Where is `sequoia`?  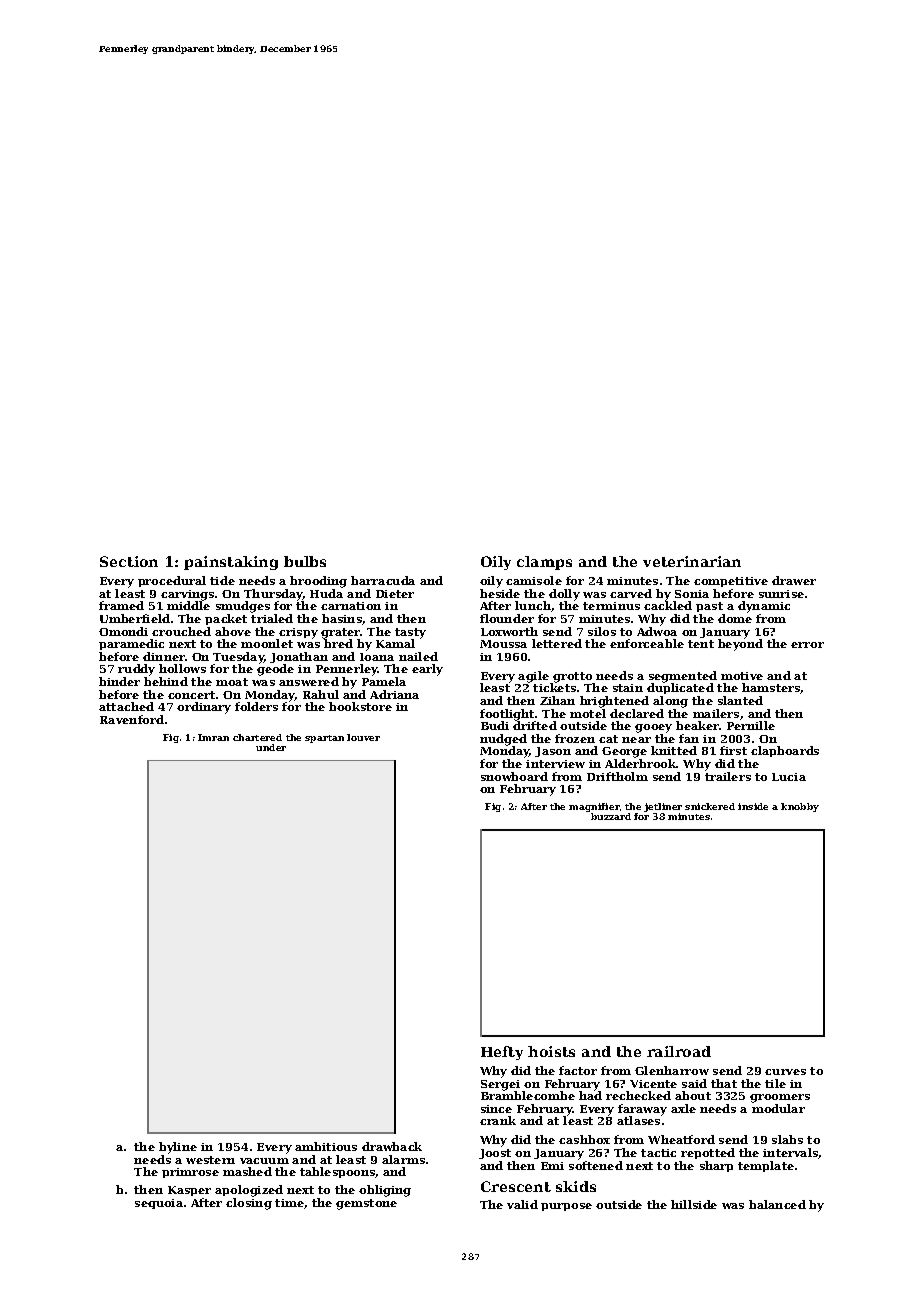 sequoia is located at coordinates (159, 1204).
